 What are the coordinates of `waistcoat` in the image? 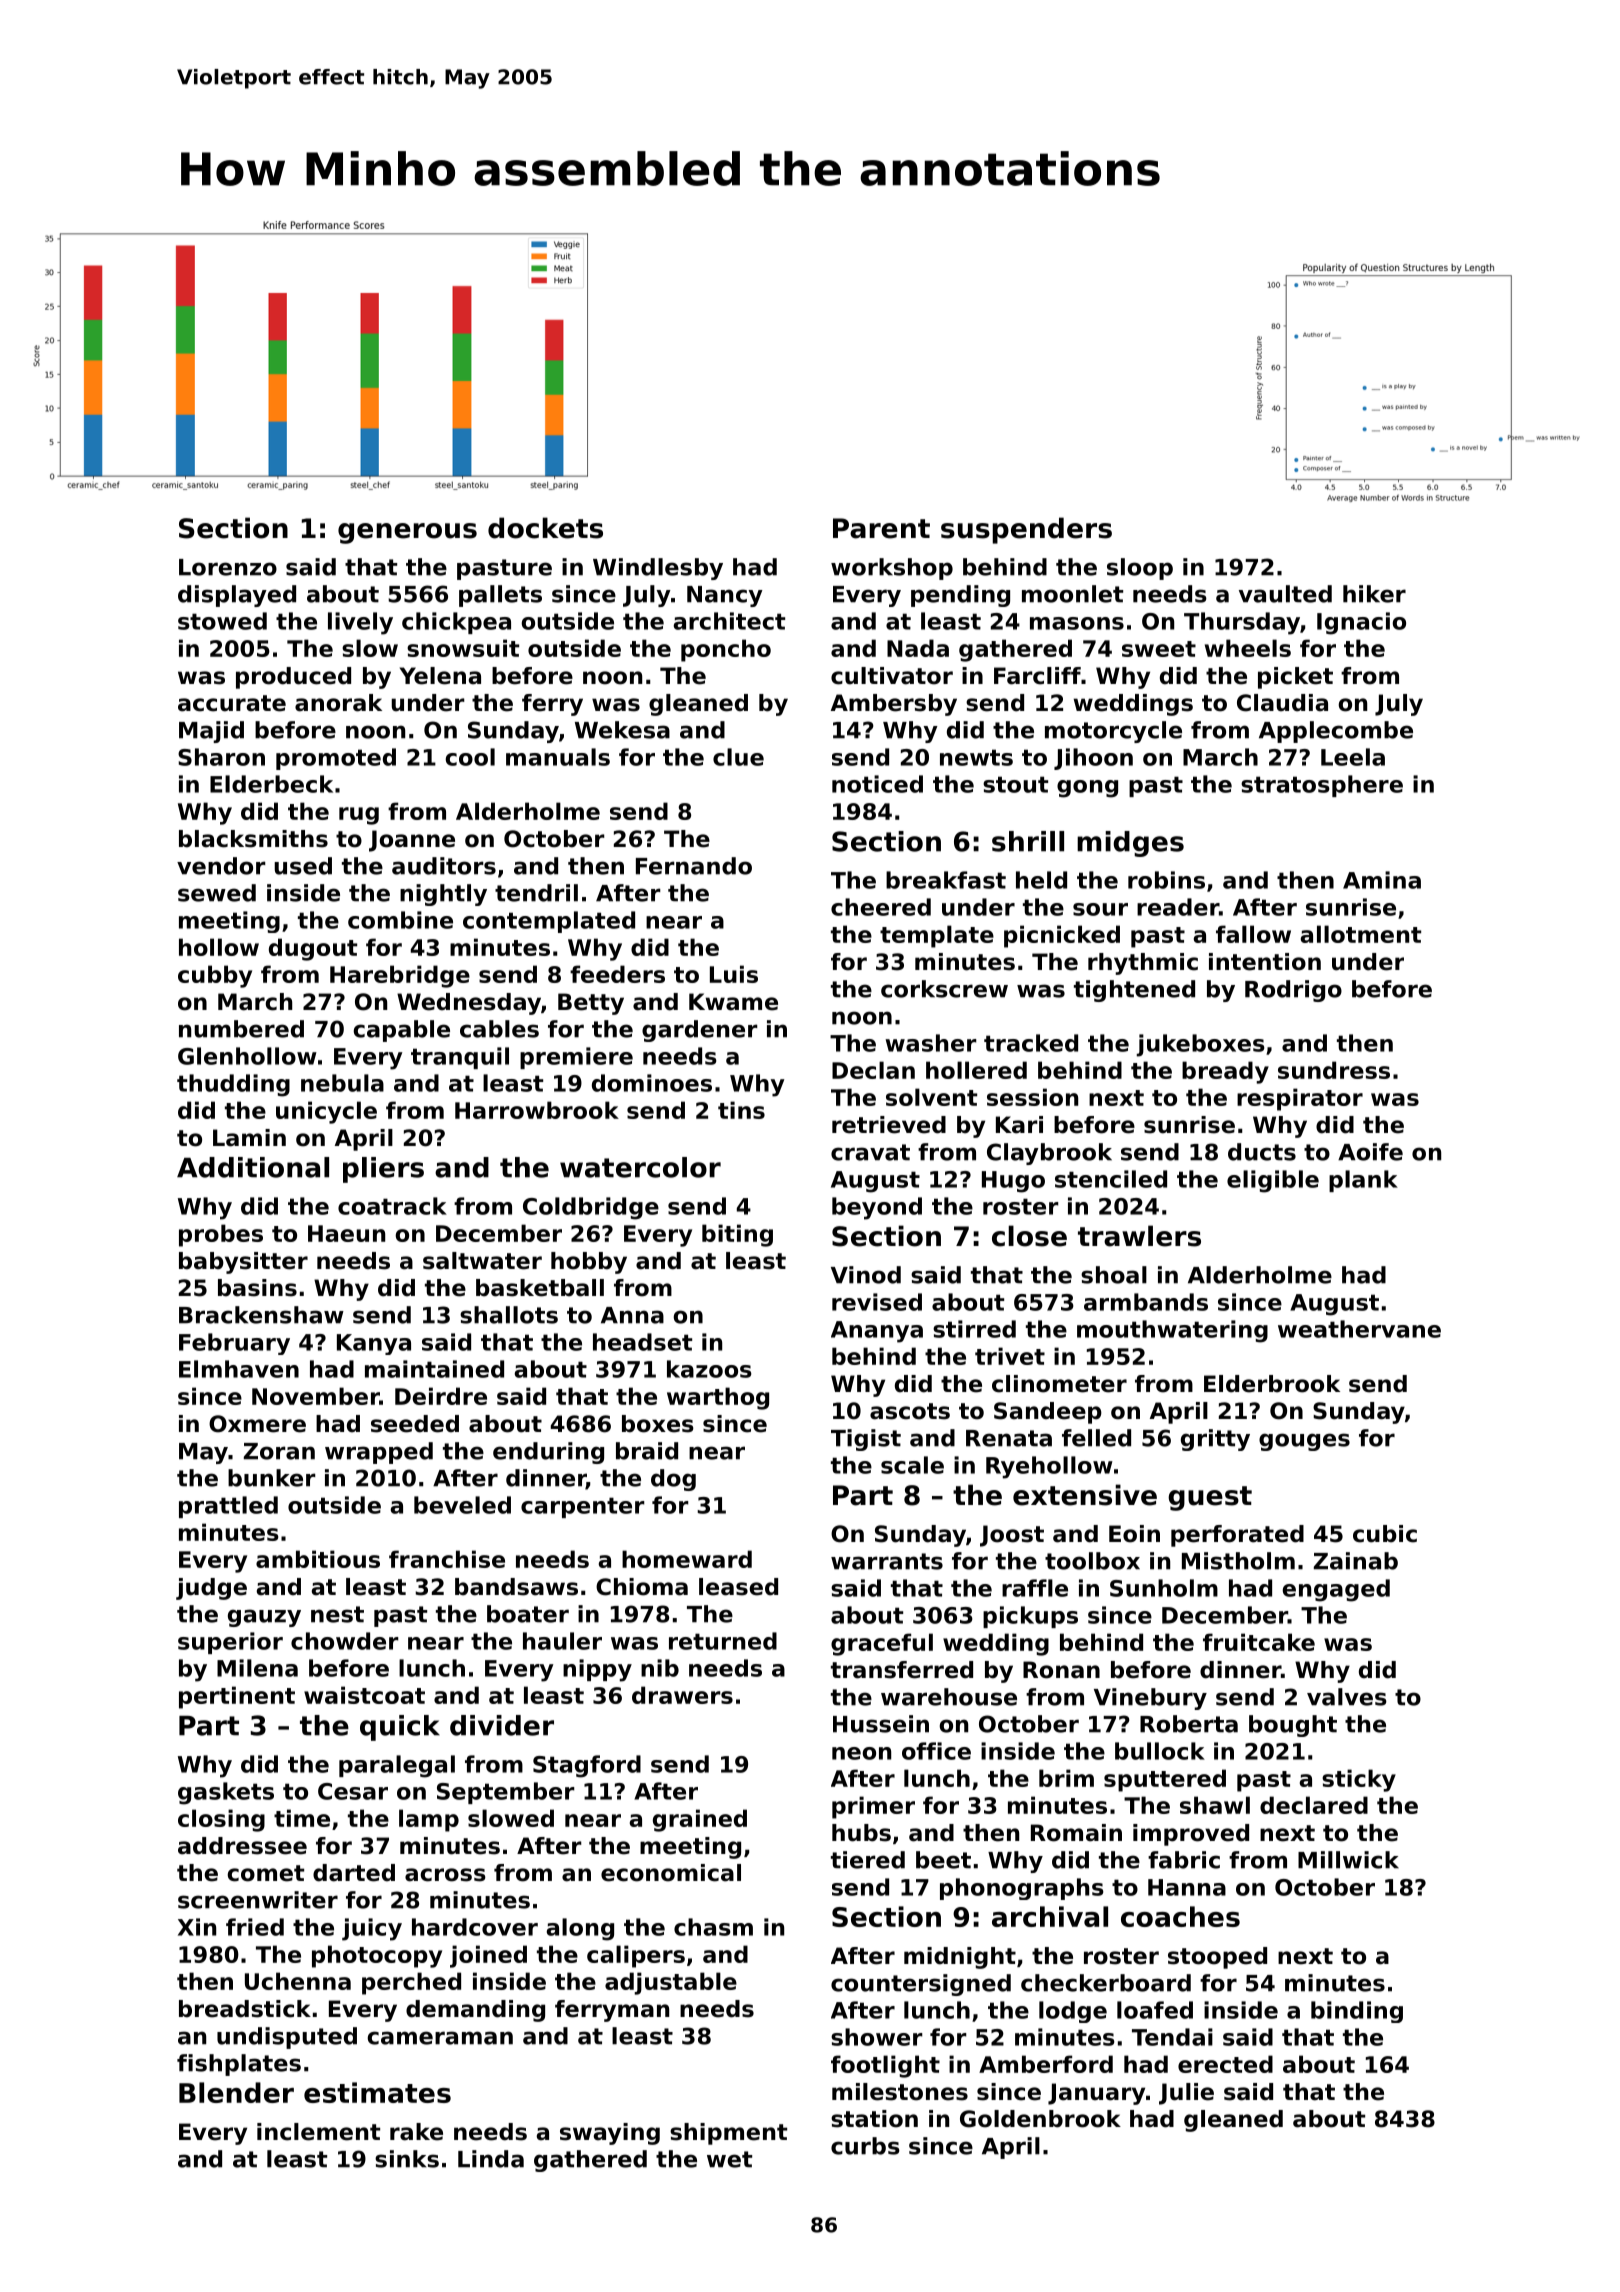 It's located at (364, 1695).
